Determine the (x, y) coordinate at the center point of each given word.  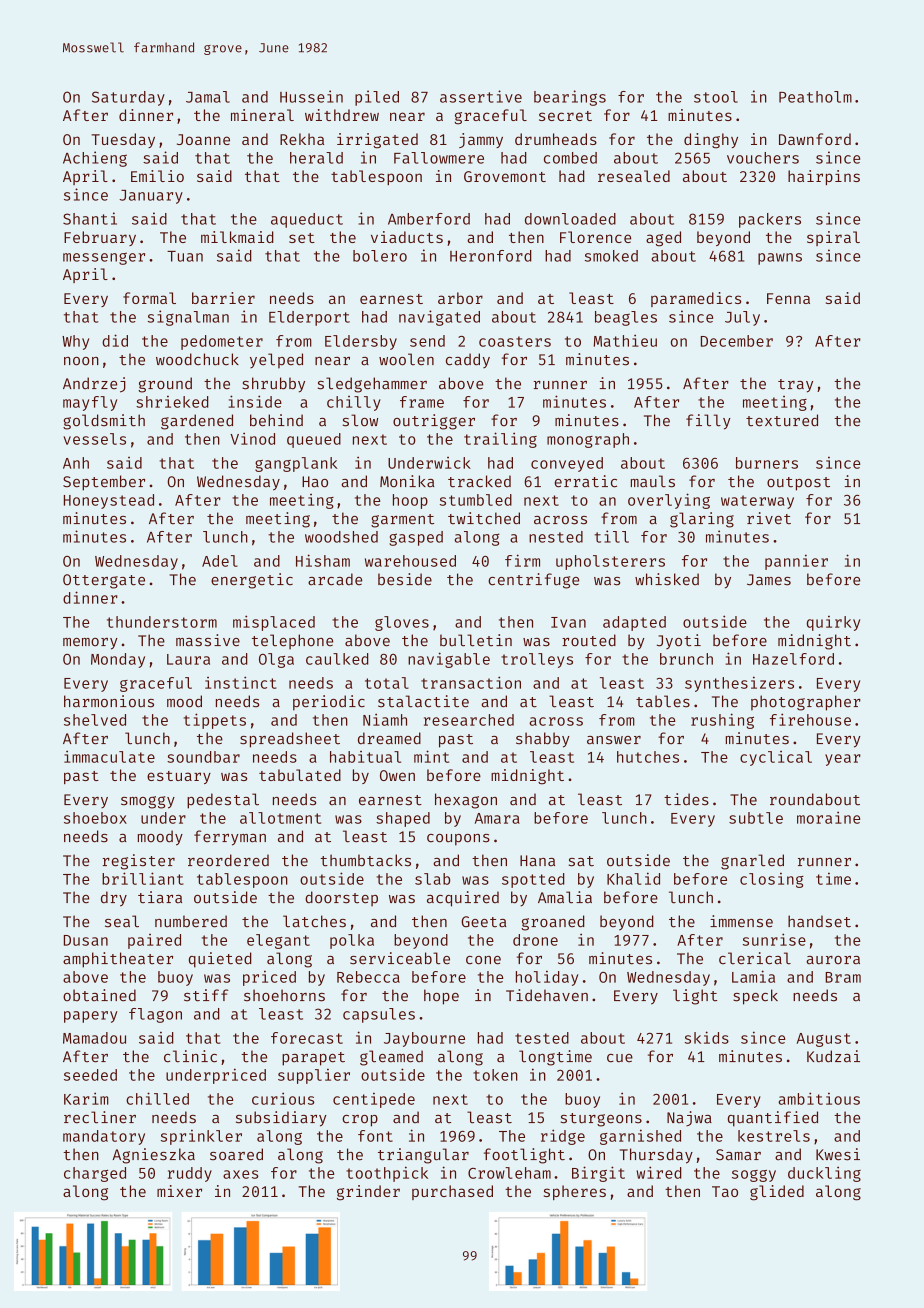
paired (154, 941)
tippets (215, 721)
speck (755, 997)
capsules (379, 1015)
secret (565, 116)
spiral (833, 238)
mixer (179, 1191)
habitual (365, 757)
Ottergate (104, 581)
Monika (407, 481)
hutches (648, 757)
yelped (276, 361)
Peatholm (815, 97)
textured (782, 420)
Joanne (203, 139)
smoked (611, 256)
